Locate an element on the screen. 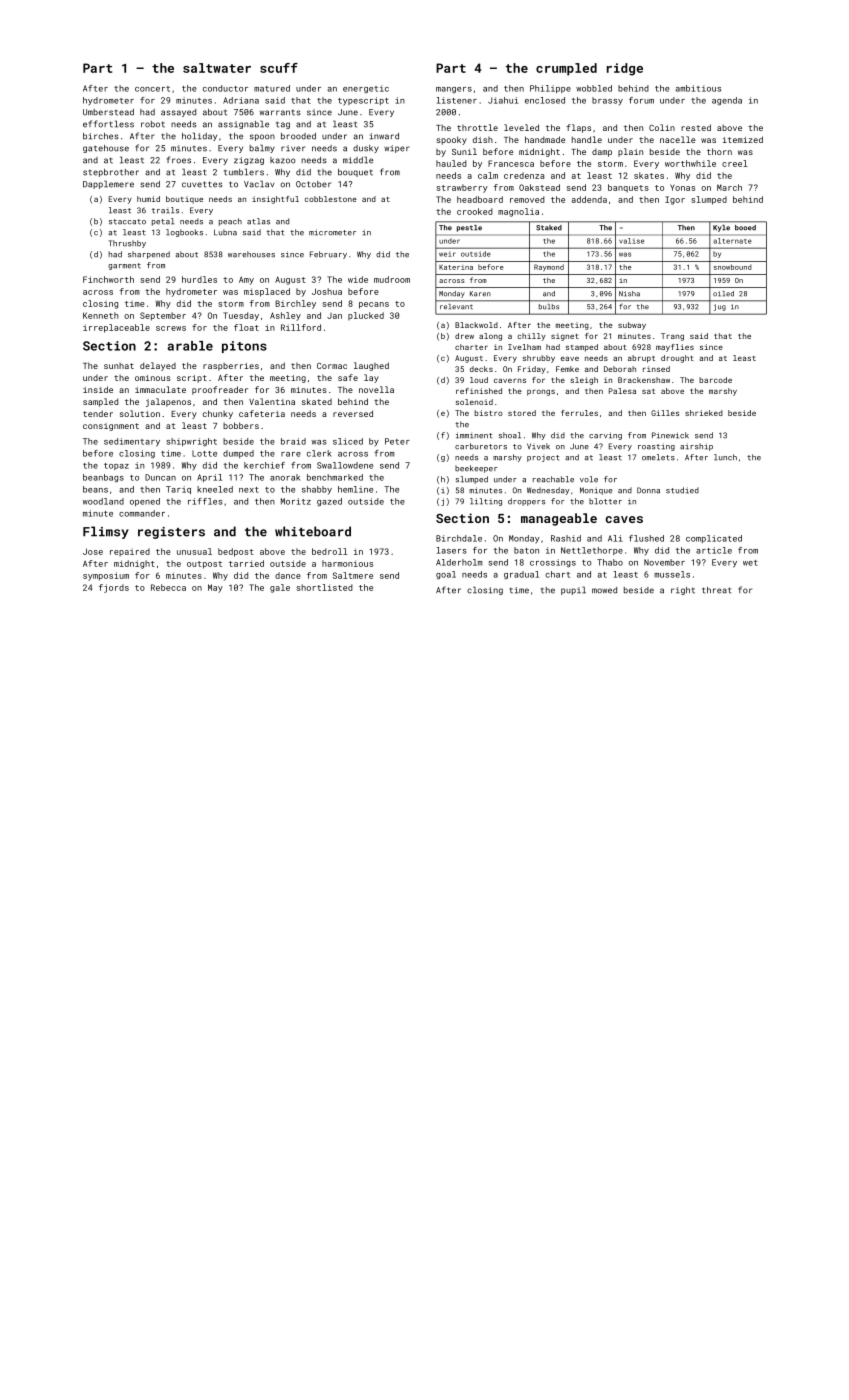  Amy is located at coordinates (246, 280).
